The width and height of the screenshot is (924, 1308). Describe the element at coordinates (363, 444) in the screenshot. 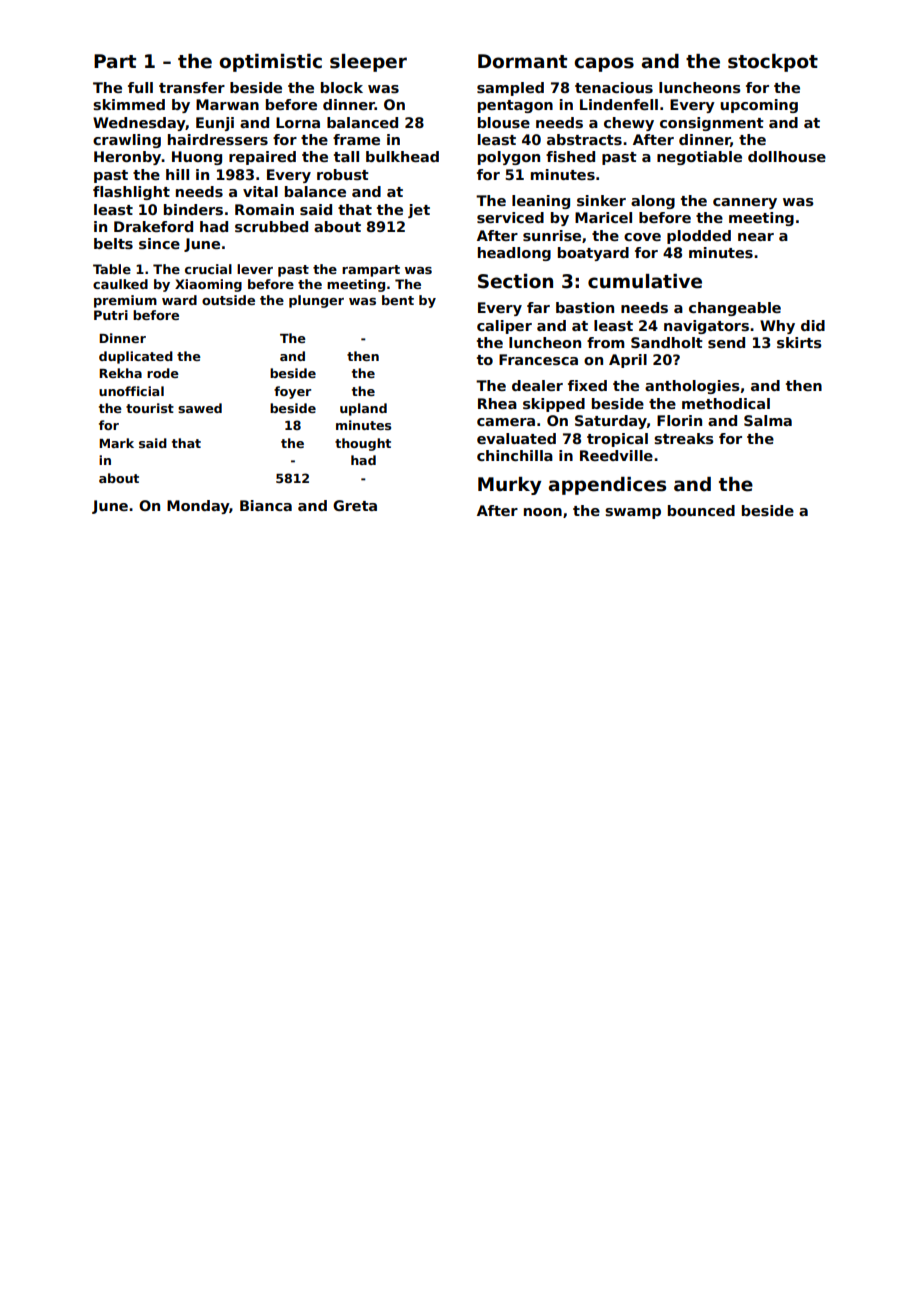

I see `thought` at that location.
